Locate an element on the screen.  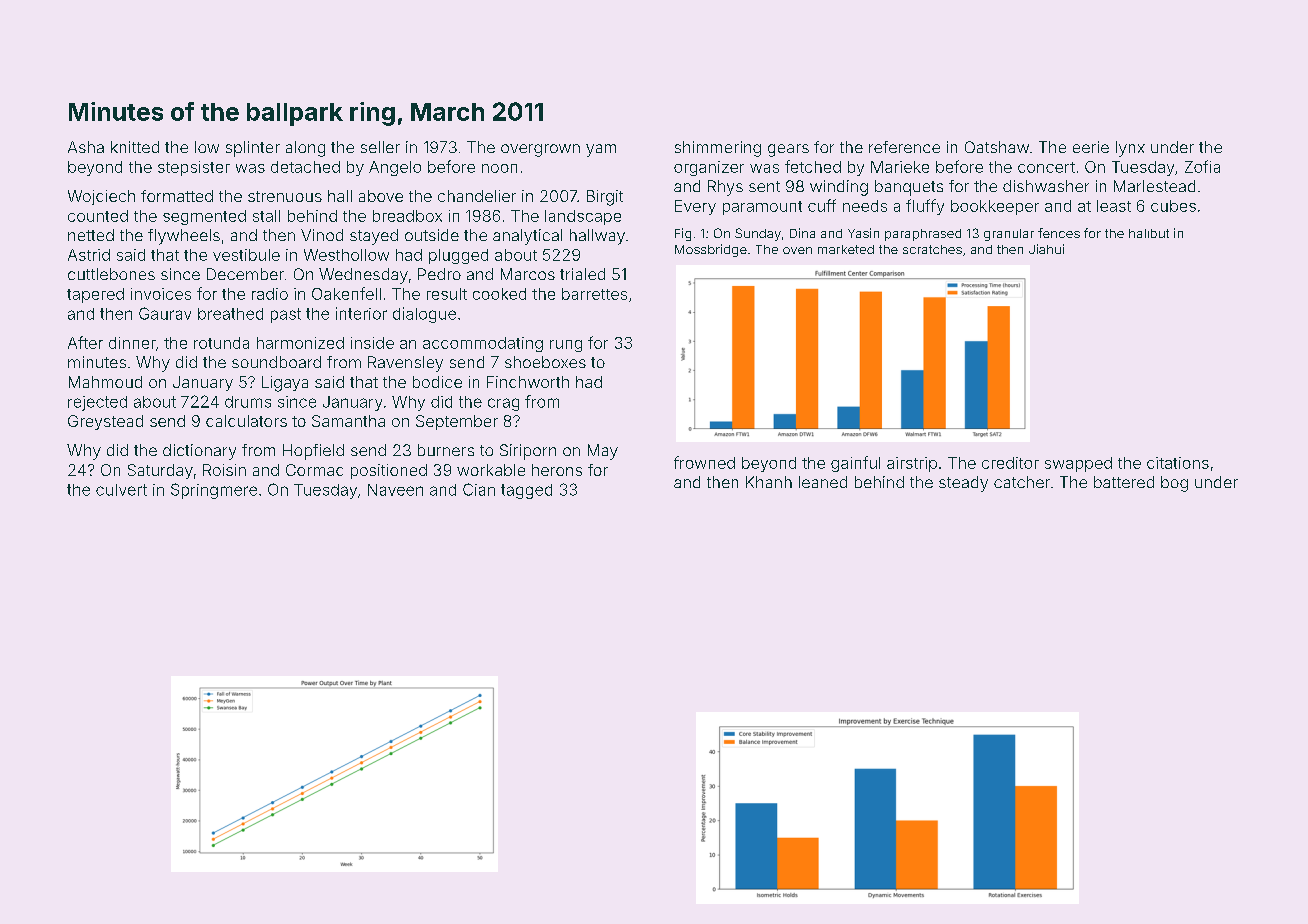
yam is located at coordinates (601, 150).
